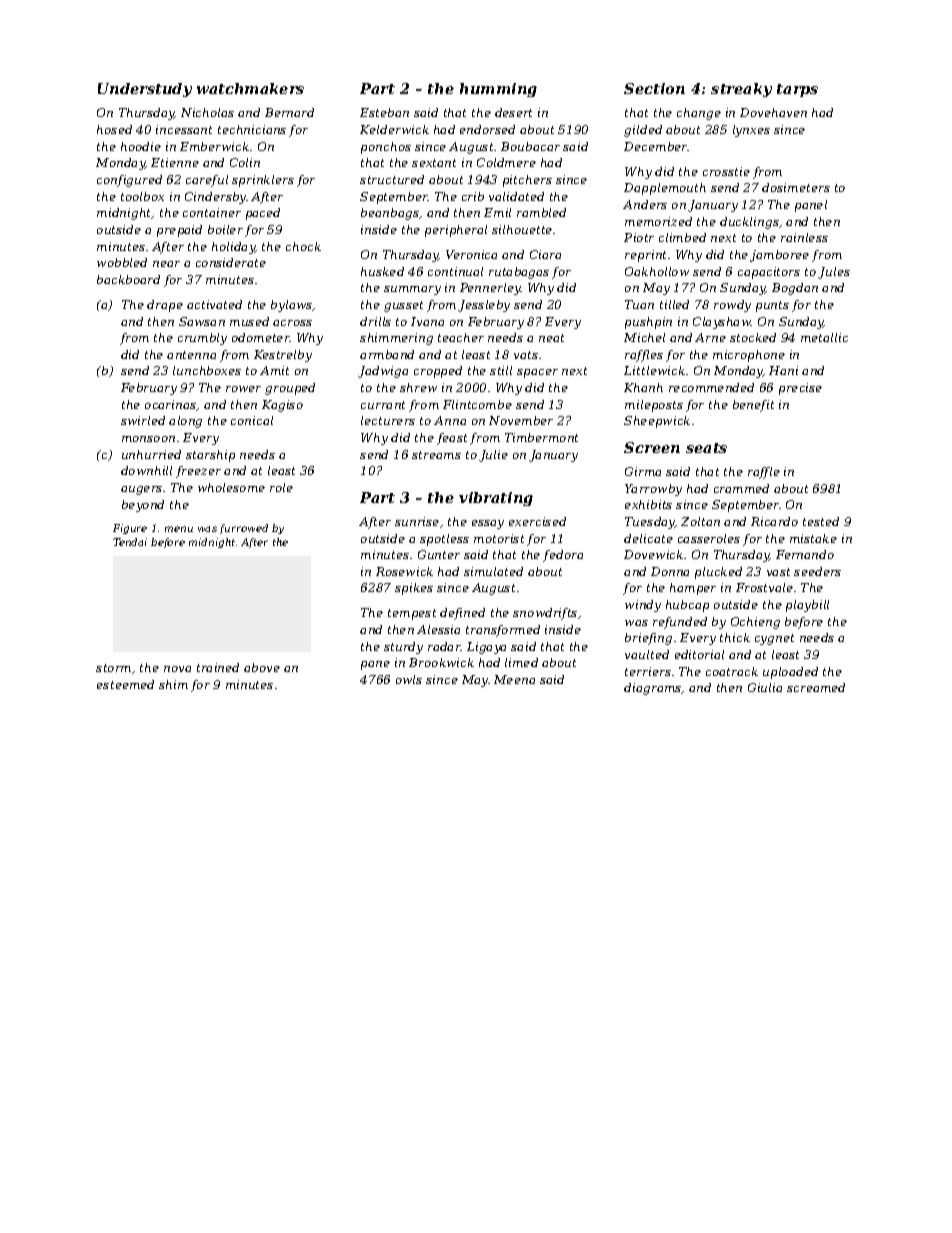 This image has width=952, height=1233. Describe the element at coordinates (521, 420) in the image. I see `November` at that location.
